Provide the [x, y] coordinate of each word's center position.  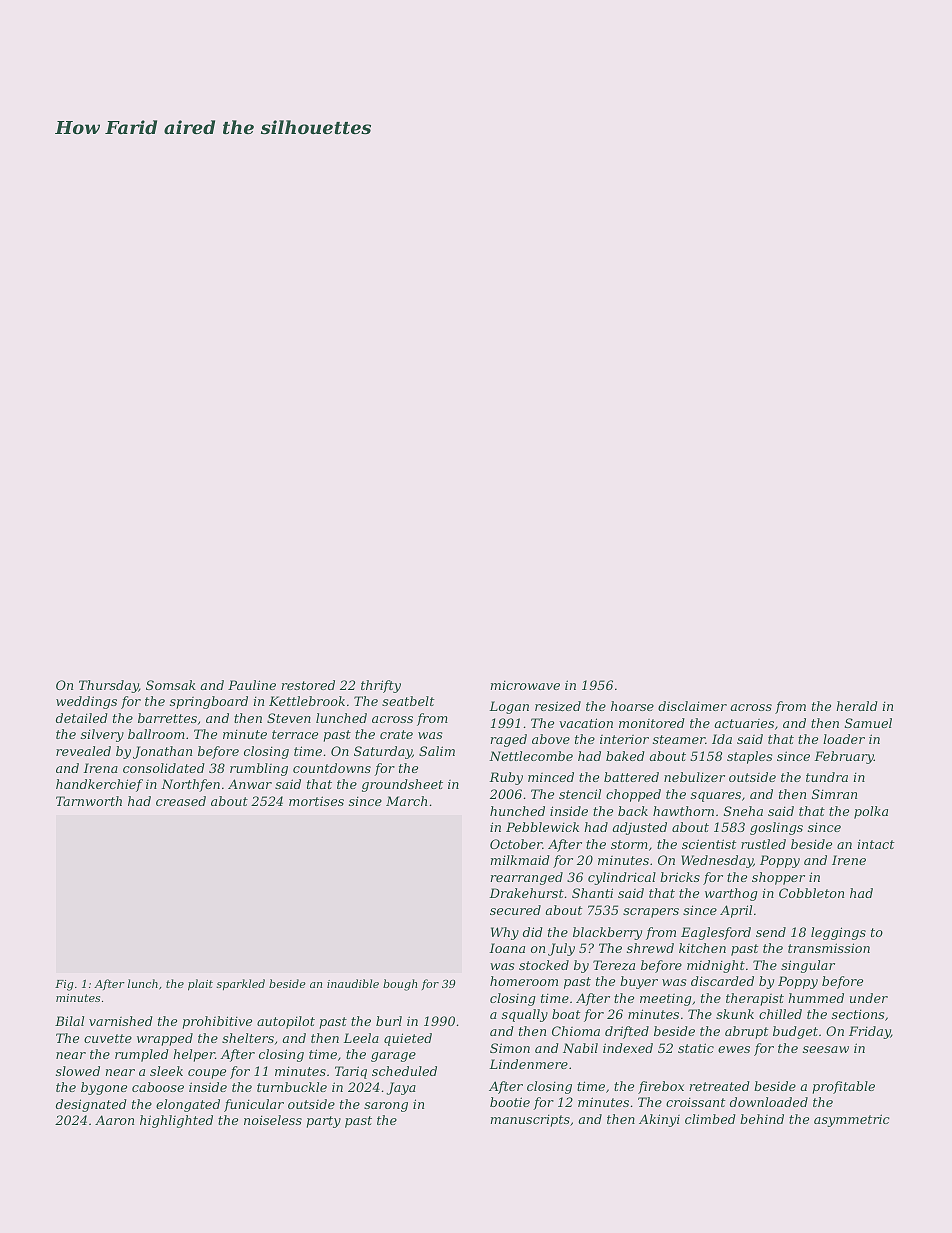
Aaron [114, 1120]
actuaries [744, 723]
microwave [525, 685]
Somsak [171, 685]
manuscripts [530, 1120]
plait [200, 985]
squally [525, 1015]
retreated [719, 1086]
